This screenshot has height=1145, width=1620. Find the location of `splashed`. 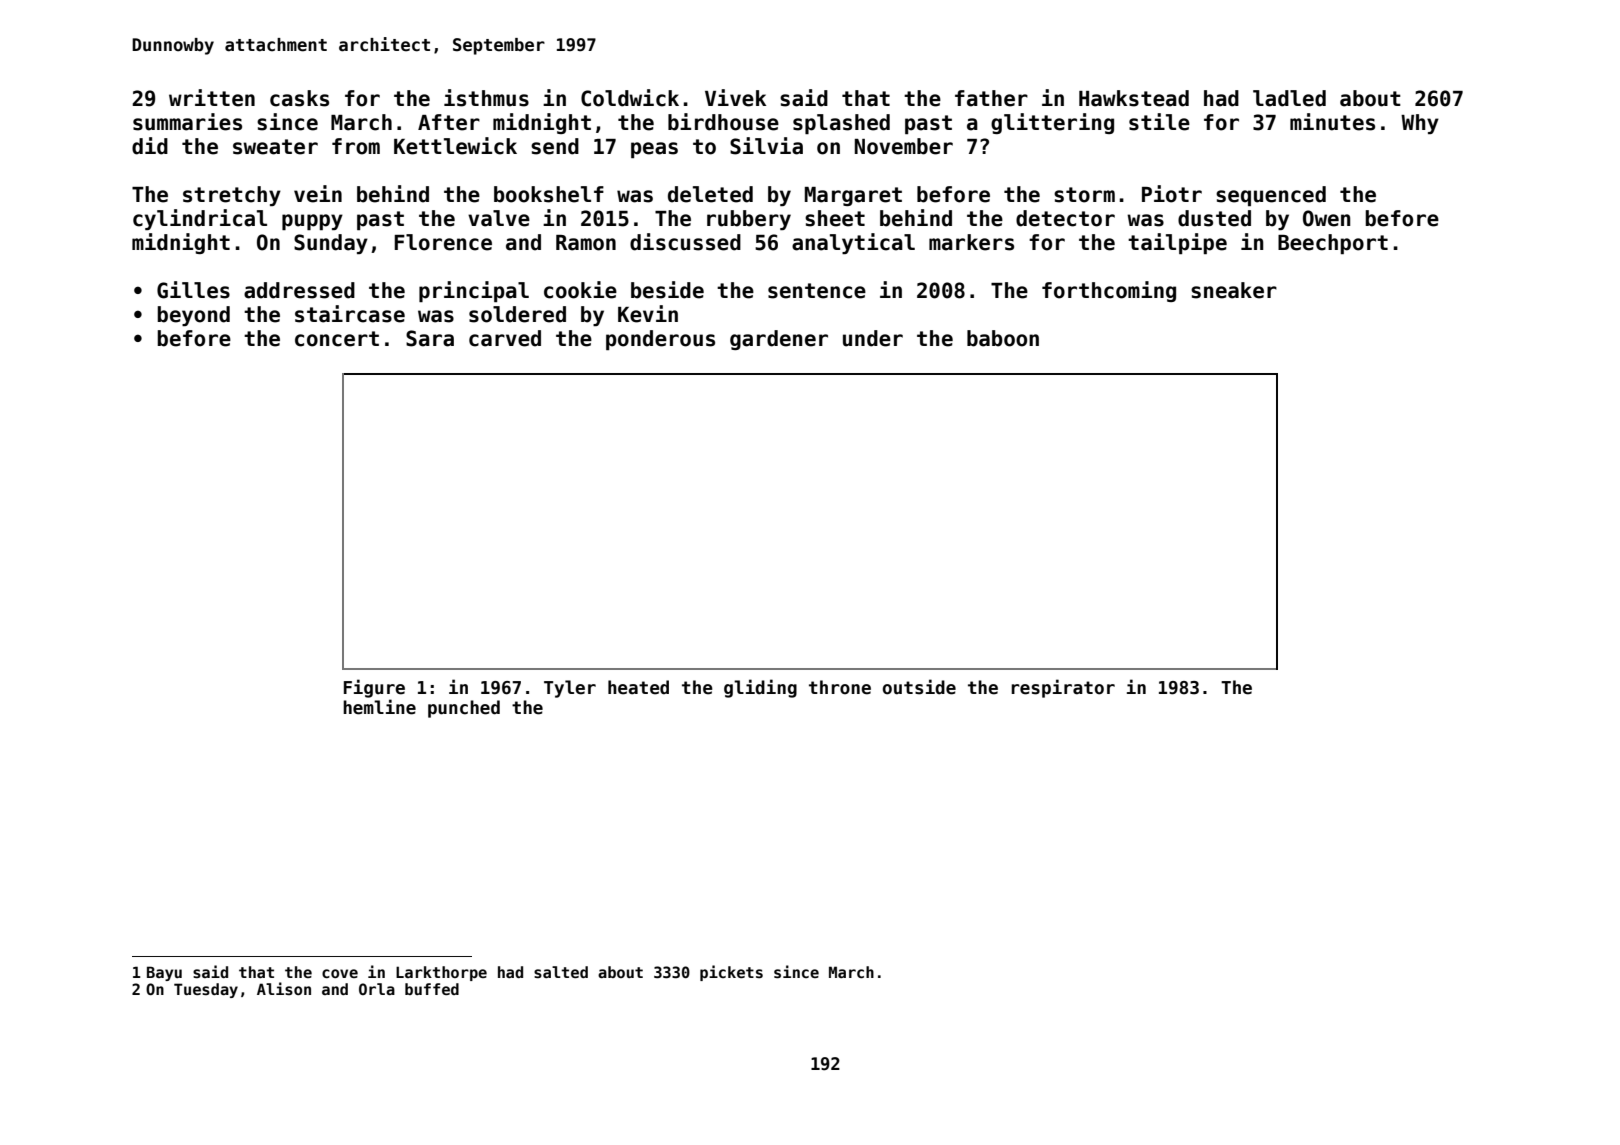

splashed is located at coordinates (841, 124).
